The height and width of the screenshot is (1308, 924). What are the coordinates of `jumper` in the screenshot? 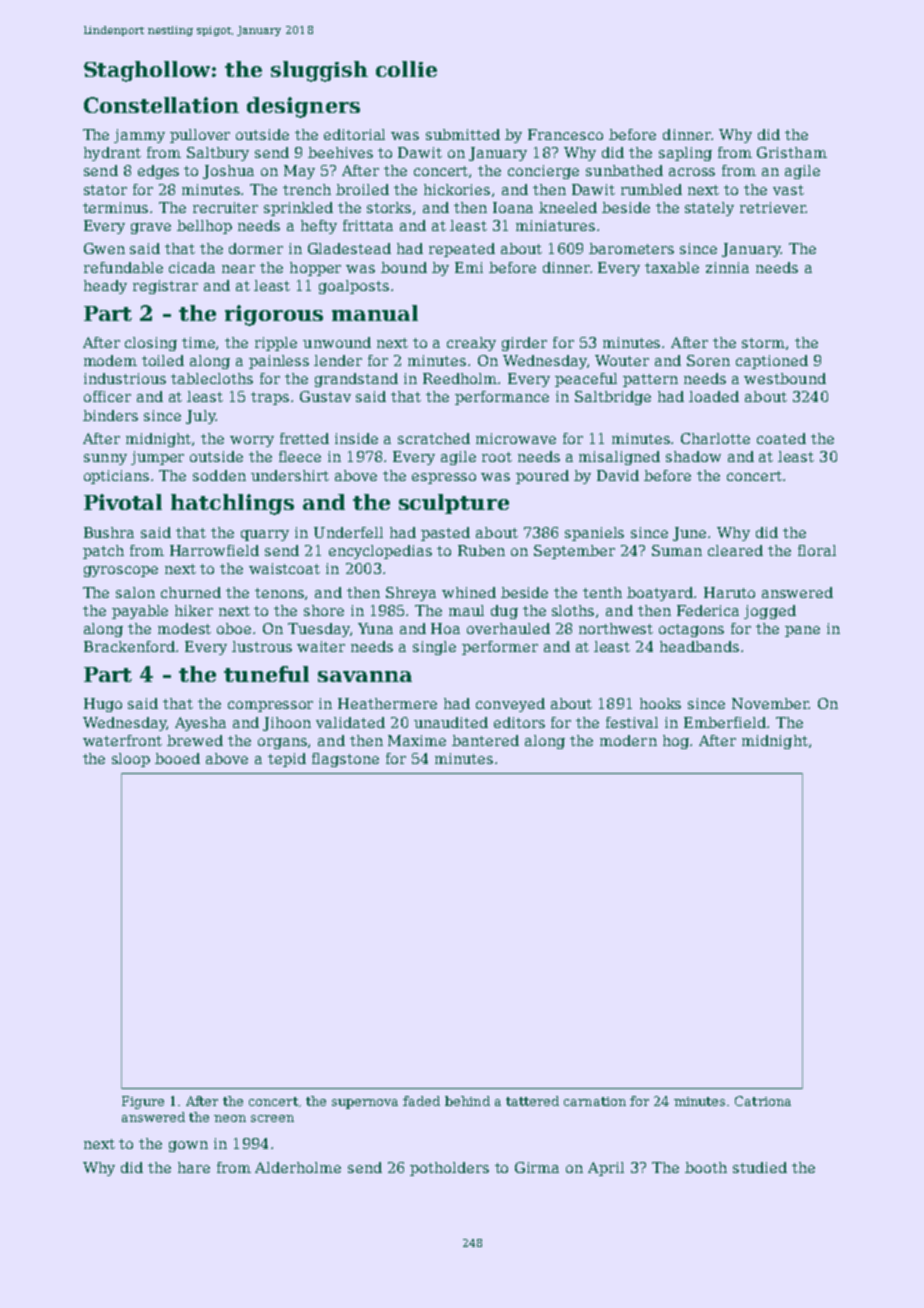 It's located at (157, 458).
